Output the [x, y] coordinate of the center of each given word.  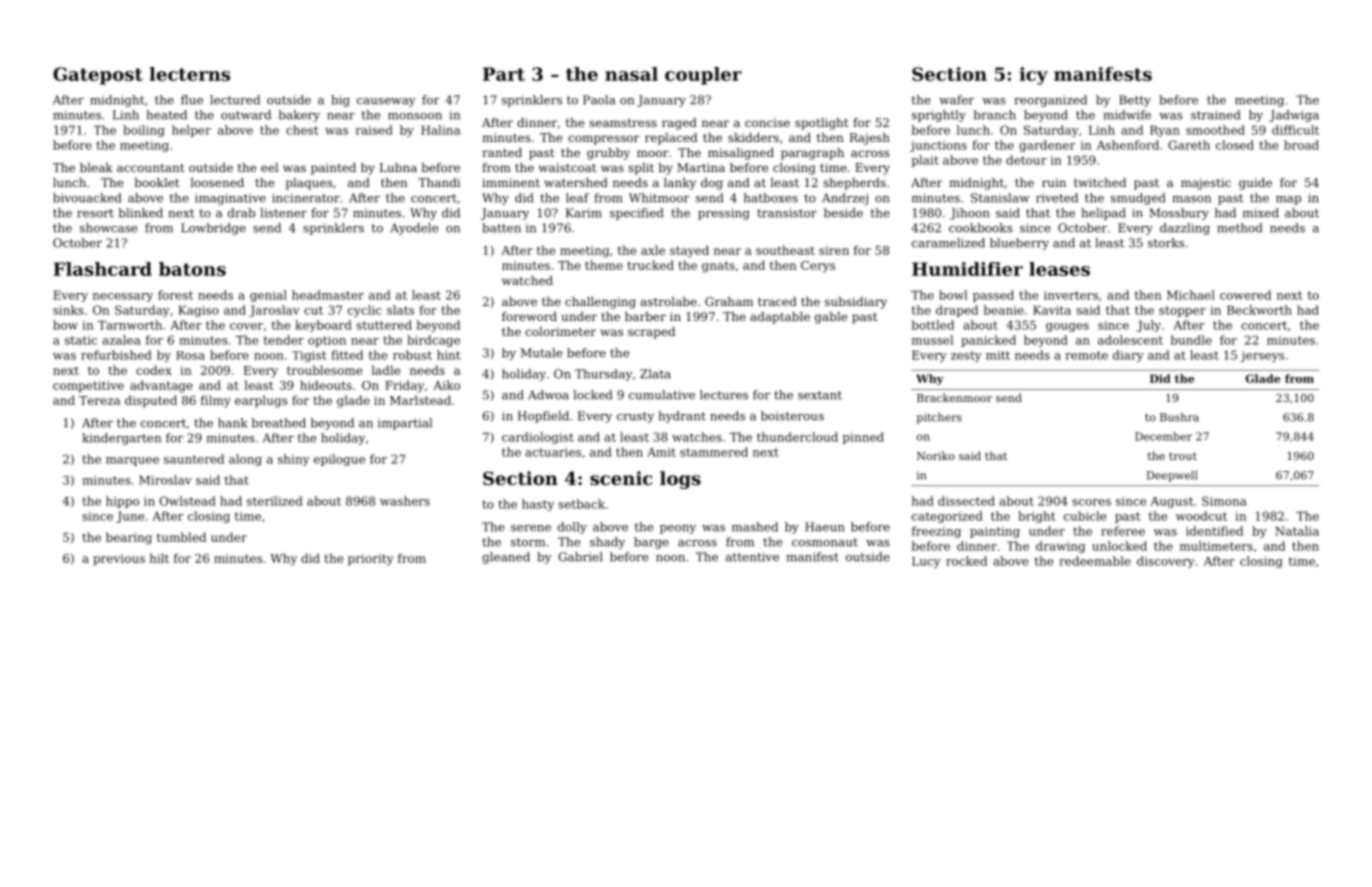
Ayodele [414, 229]
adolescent [1130, 340]
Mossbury [1179, 214]
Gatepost [98, 76]
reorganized [1050, 101]
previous [119, 560]
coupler [703, 76]
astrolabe [668, 301]
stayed [689, 251]
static [81, 340]
